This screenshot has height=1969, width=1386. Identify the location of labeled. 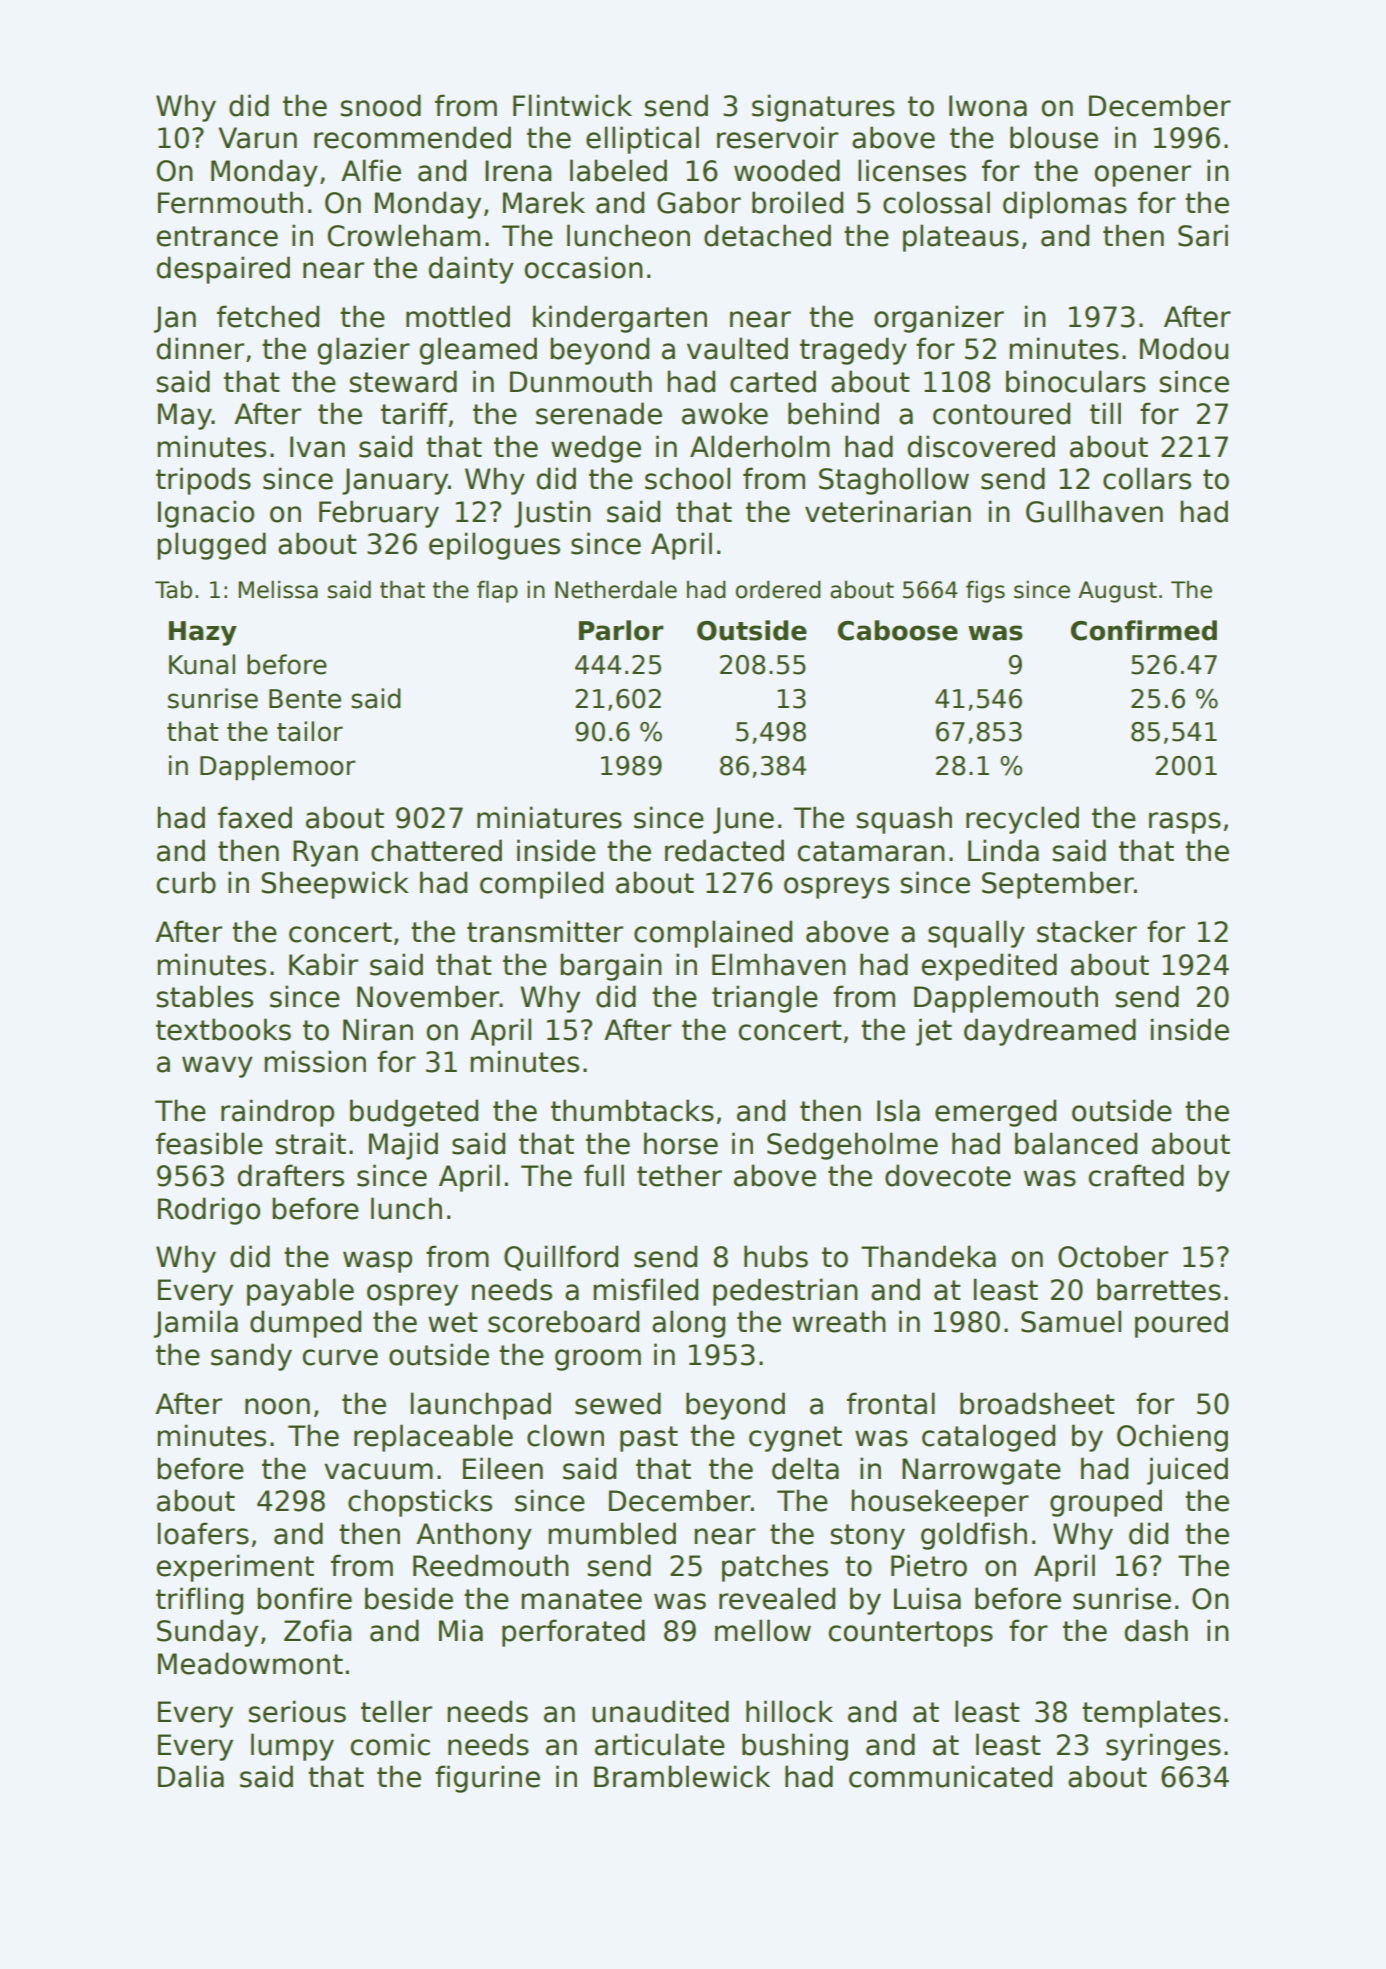
(618, 170).
